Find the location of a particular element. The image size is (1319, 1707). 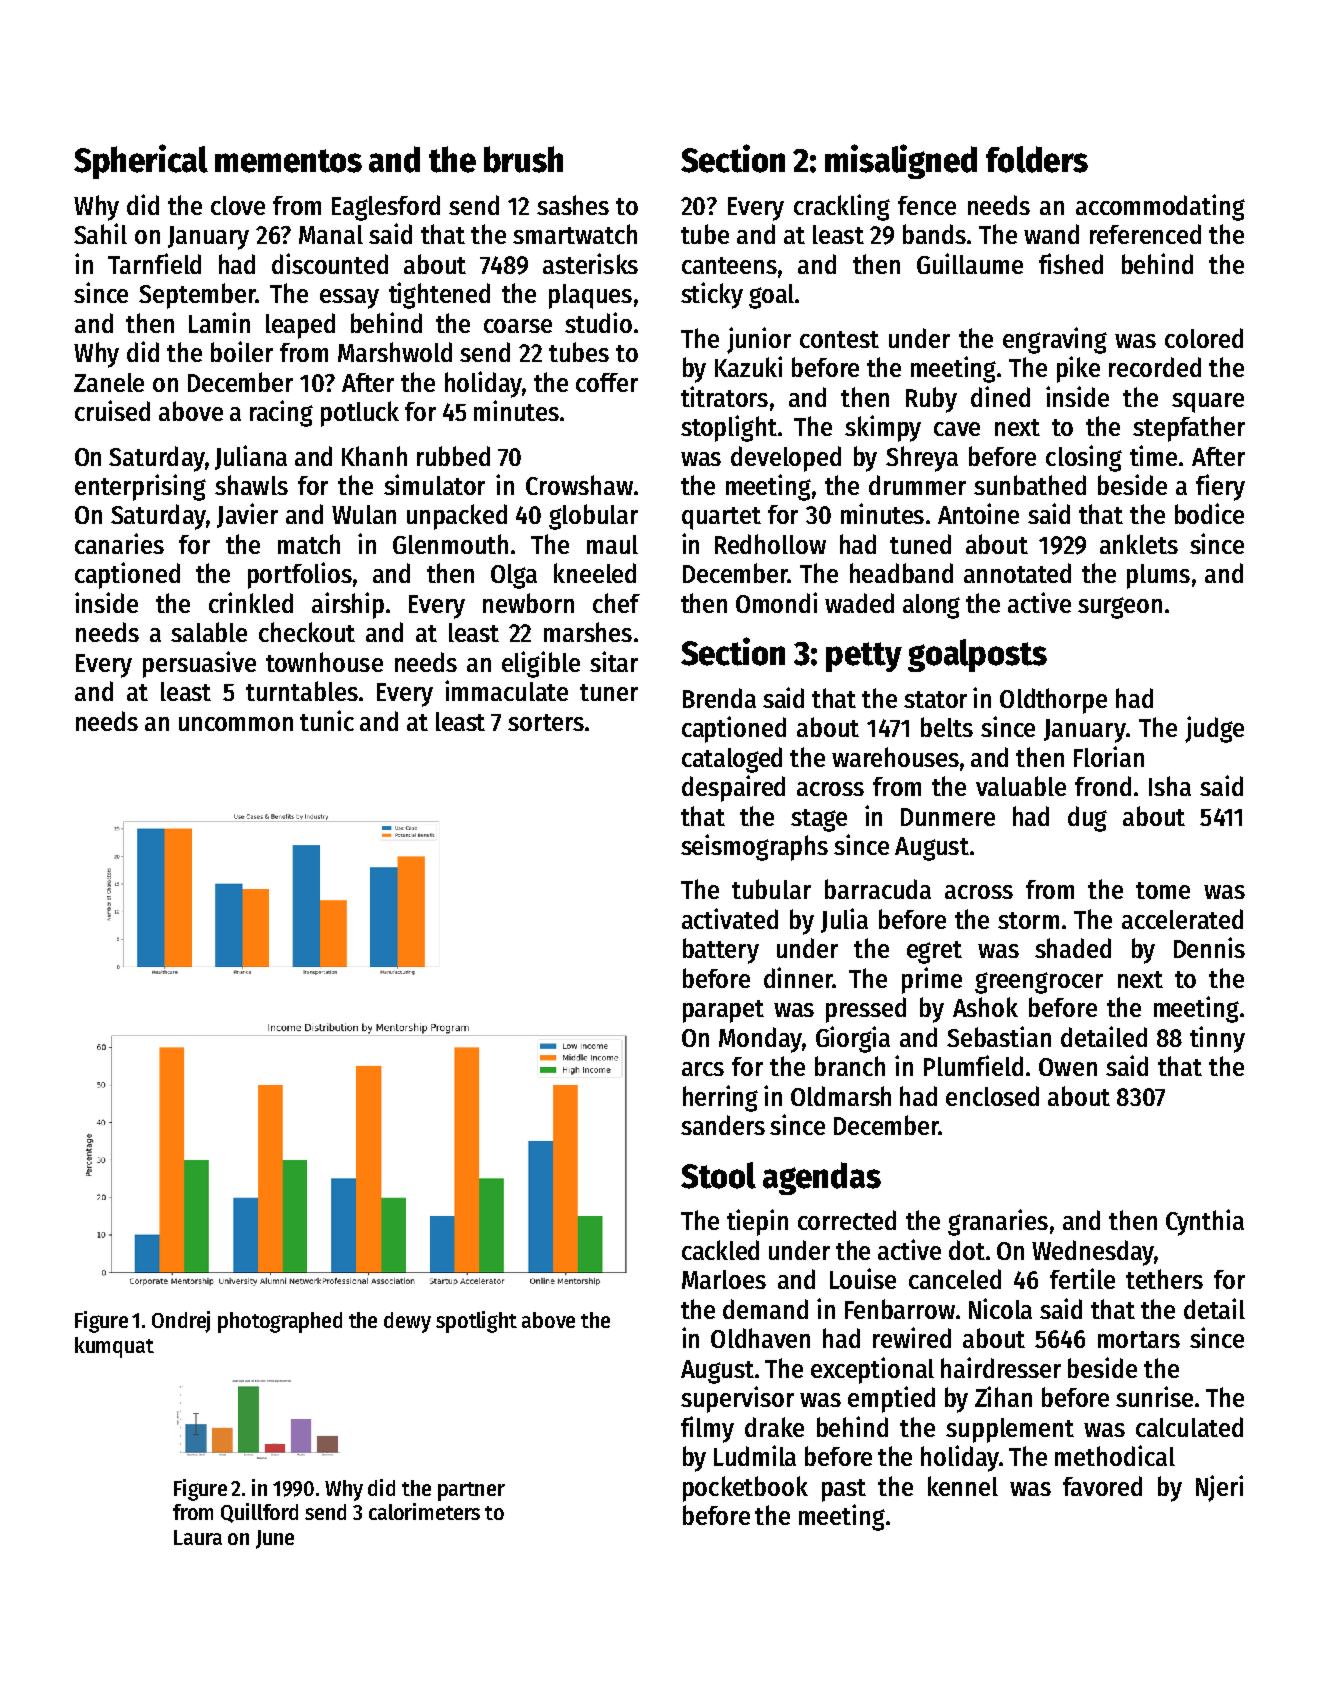

Crowshaw is located at coordinates (579, 485).
